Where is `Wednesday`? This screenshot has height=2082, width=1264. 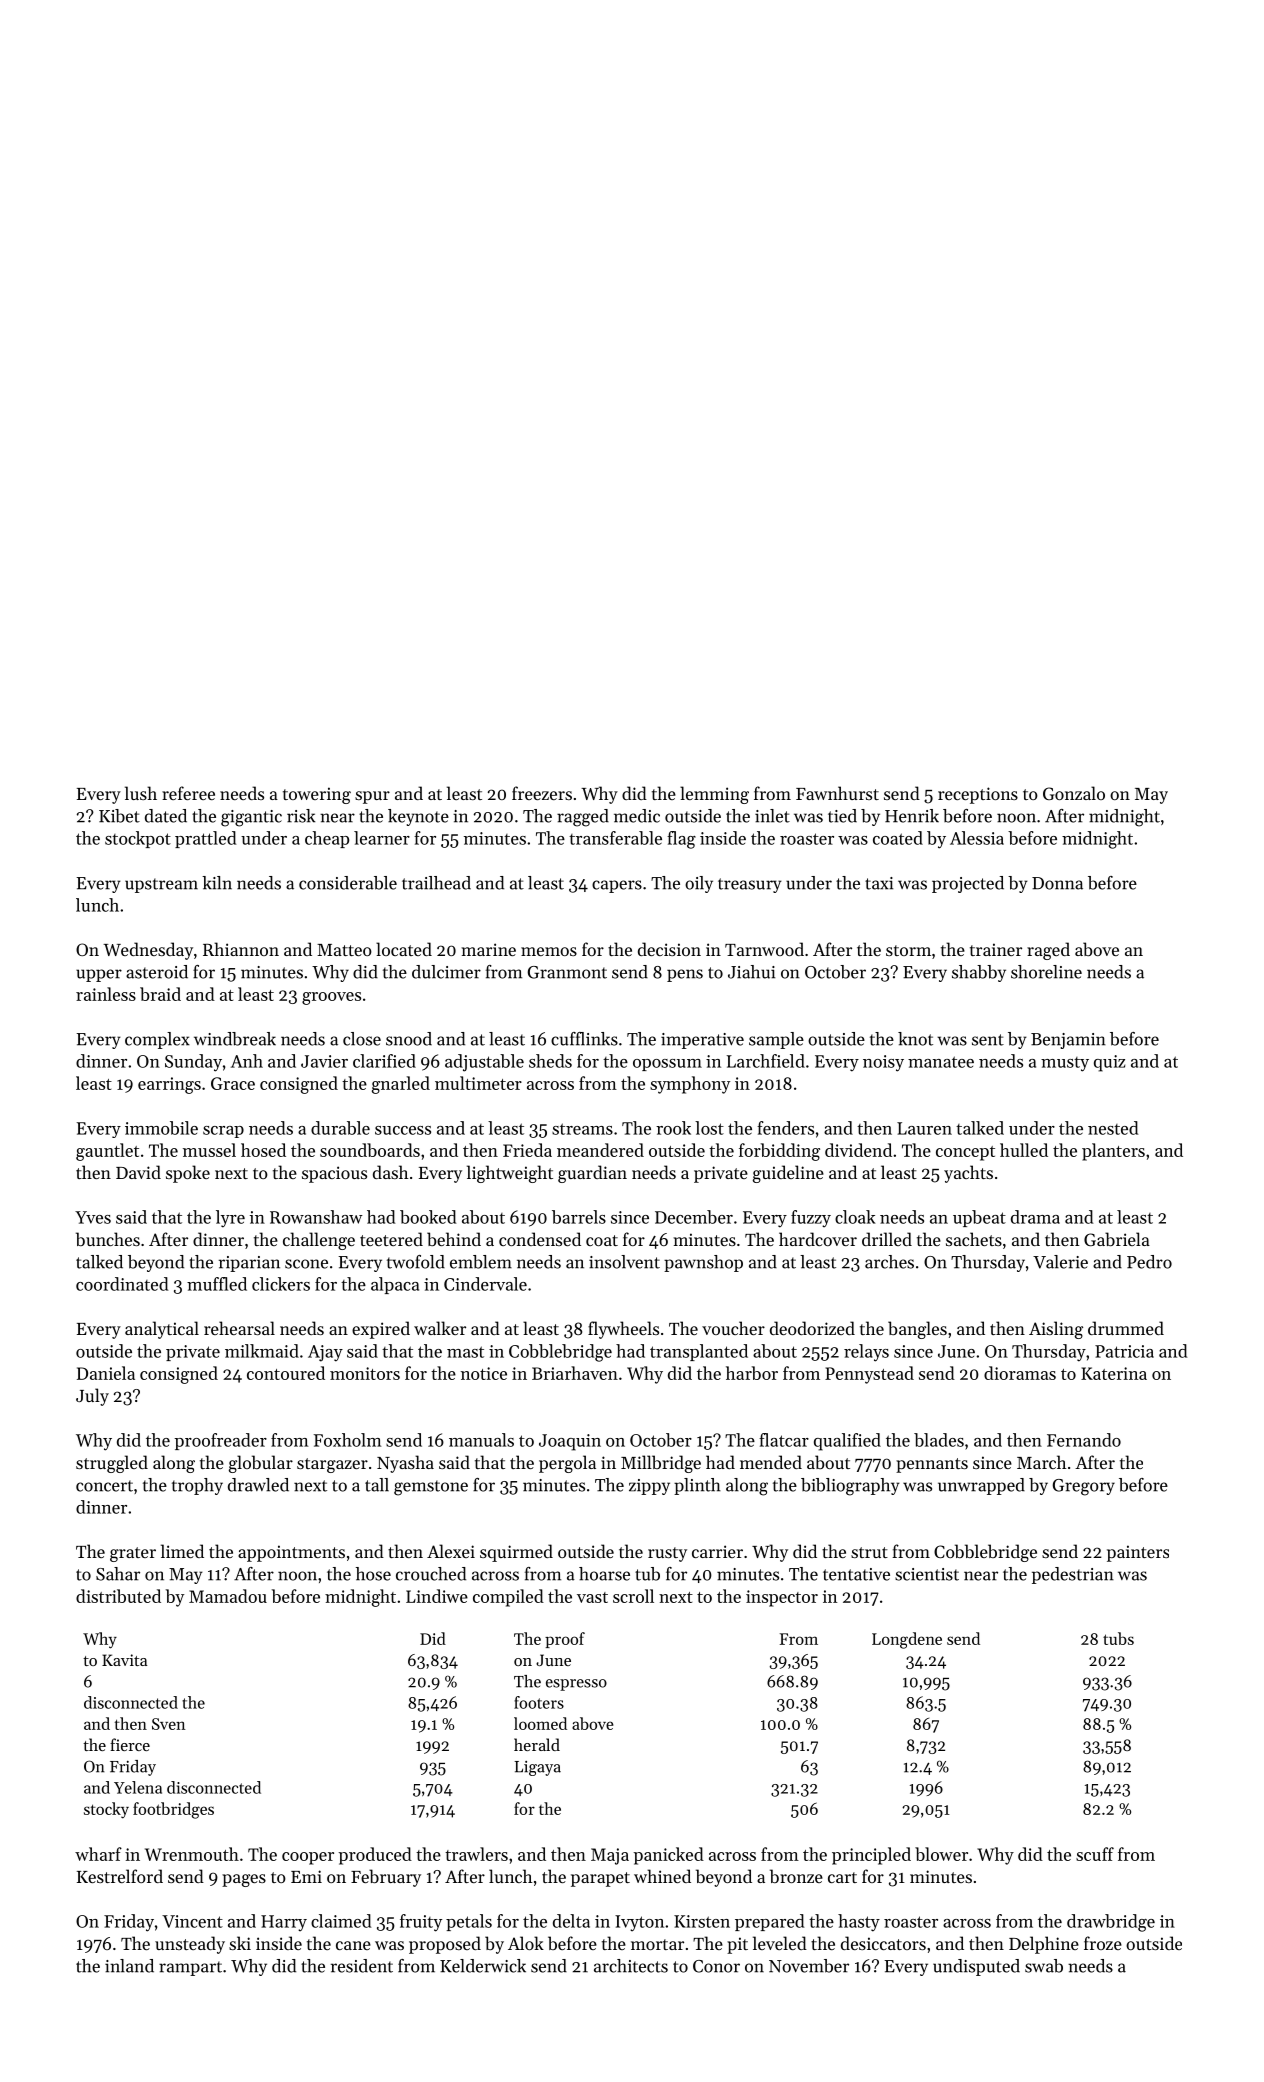 Wednesday is located at coordinates (148, 951).
